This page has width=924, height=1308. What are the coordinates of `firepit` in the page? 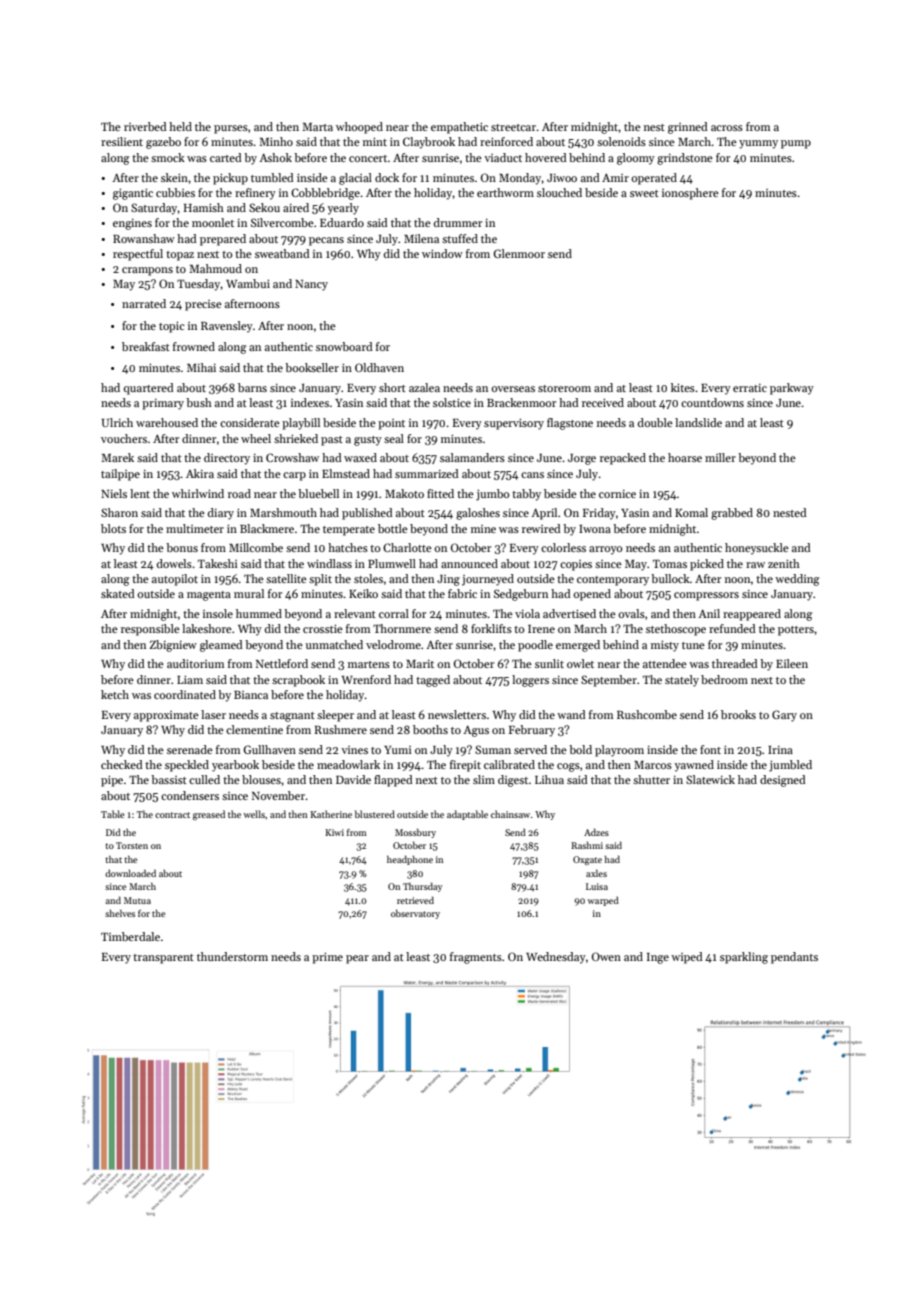 It's located at (465, 766).
